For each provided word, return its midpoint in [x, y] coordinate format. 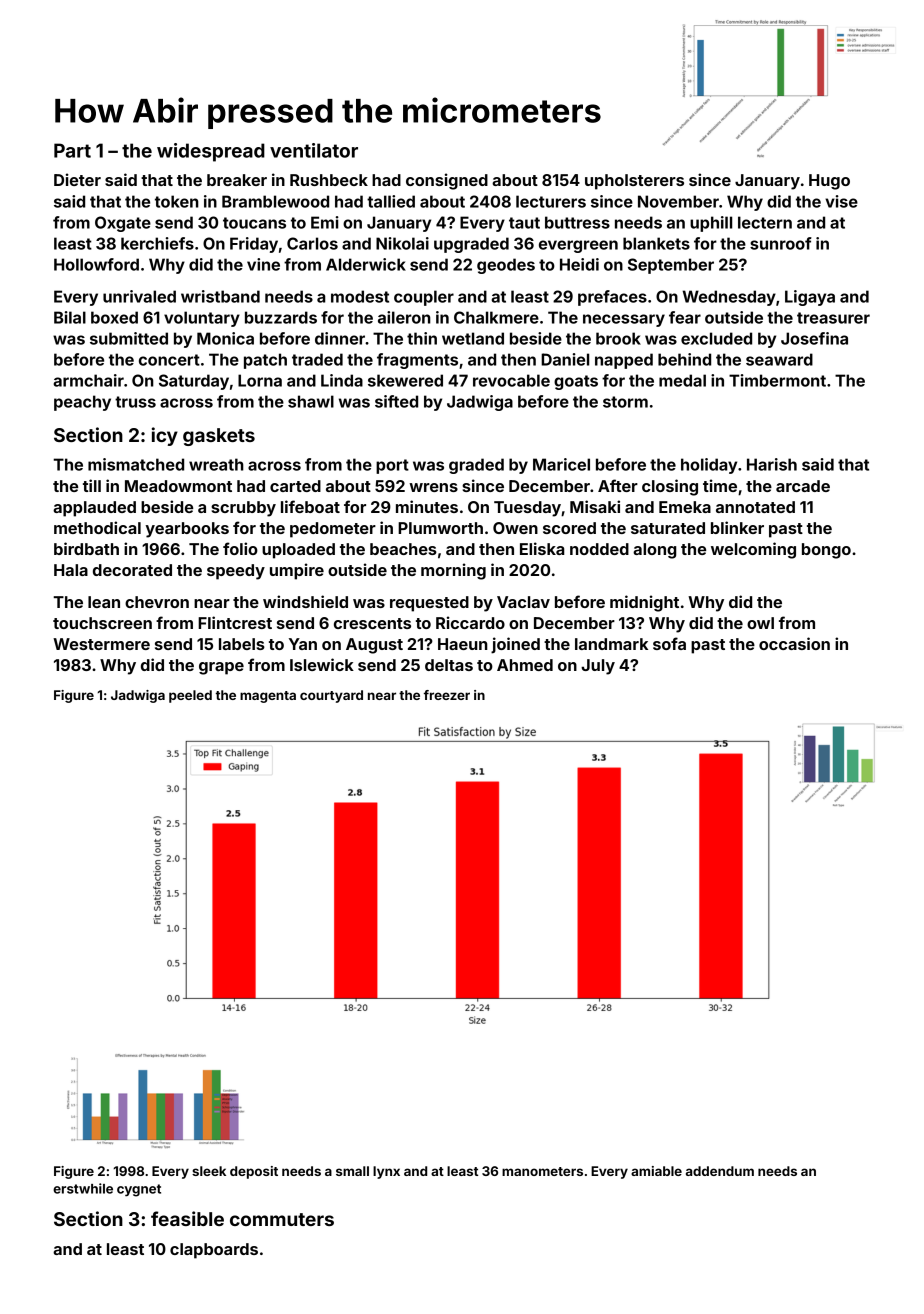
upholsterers [634, 182]
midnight [644, 603]
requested [429, 604]
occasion [794, 643]
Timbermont [777, 380]
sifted [396, 401]
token [177, 201]
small [352, 1171]
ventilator [314, 150]
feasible [187, 1218]
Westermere [101, 644]
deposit [254, 1172]
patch [265, 361]
